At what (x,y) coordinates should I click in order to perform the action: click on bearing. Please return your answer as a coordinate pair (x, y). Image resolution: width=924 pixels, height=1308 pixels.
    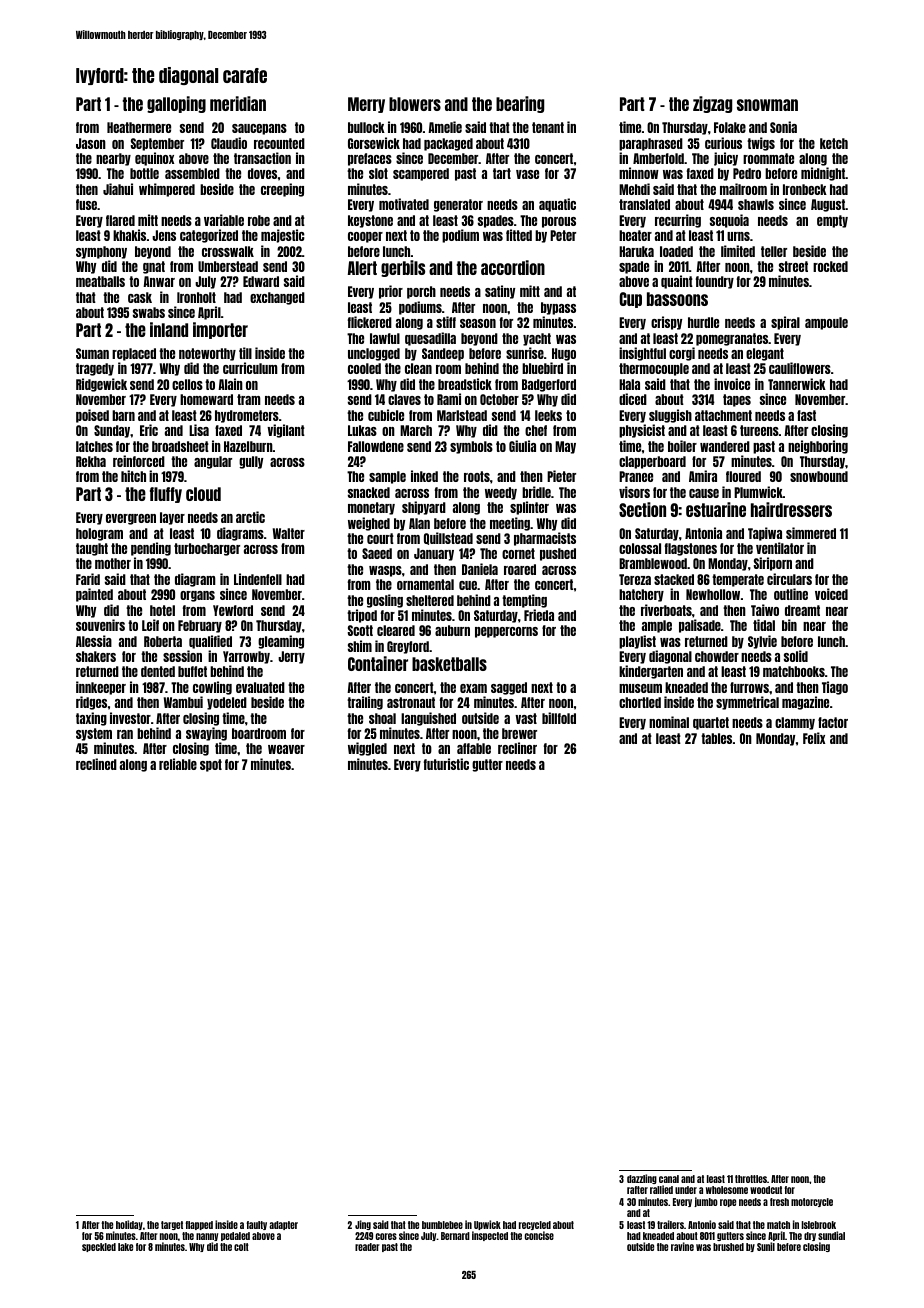
    Looking at the image, I should click on (520, 104).
